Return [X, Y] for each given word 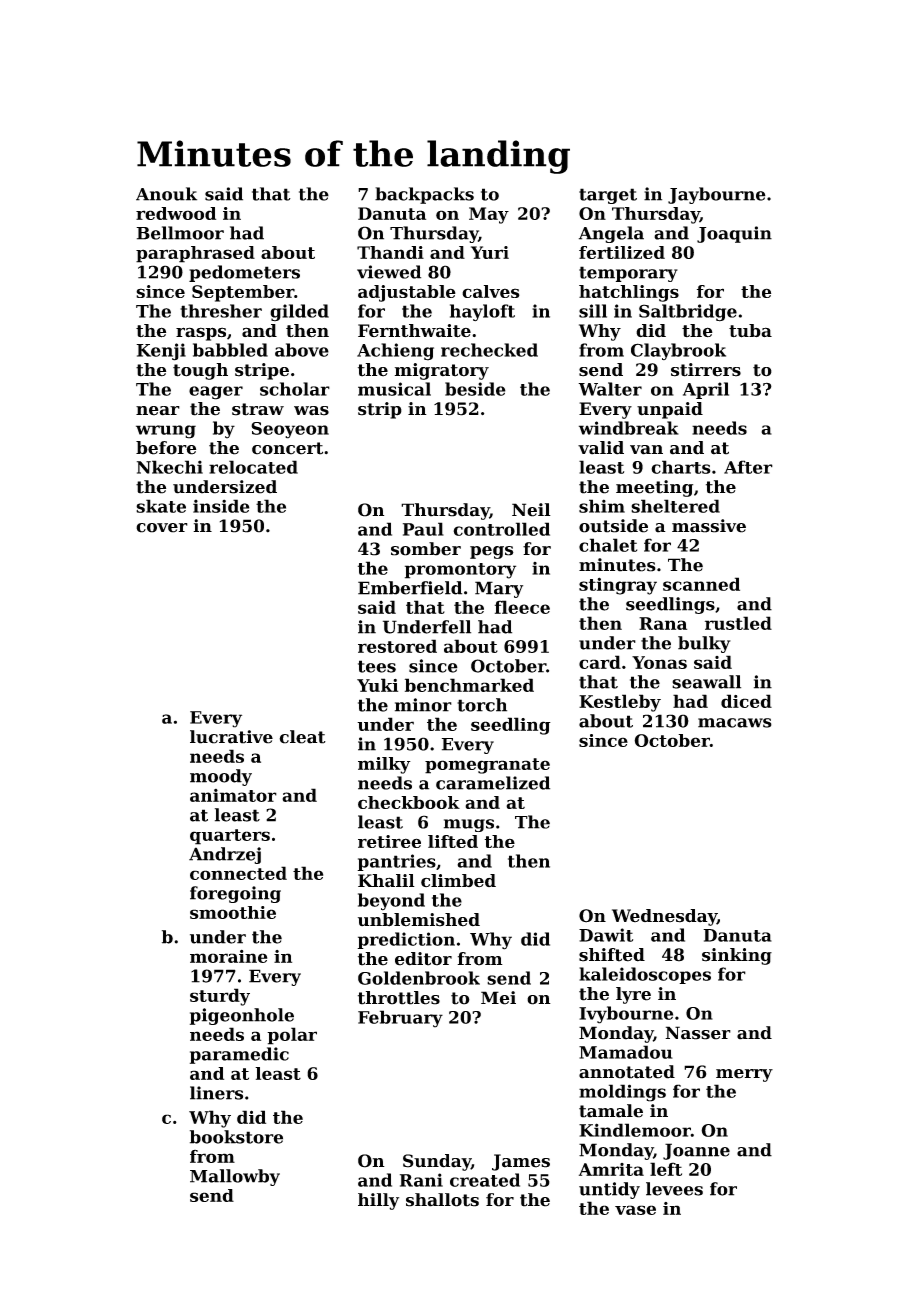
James [521, 1162]
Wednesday [664, 917]
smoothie [233, 912]
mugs [469, 825]
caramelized [493, 783]
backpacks [424, 195]
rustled [738, 623]
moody [221, 777]
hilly [378, 1201]
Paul [423, 529]
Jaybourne [717, 195]
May [489, 215]
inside [221, 506]
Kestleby [620, 703]
